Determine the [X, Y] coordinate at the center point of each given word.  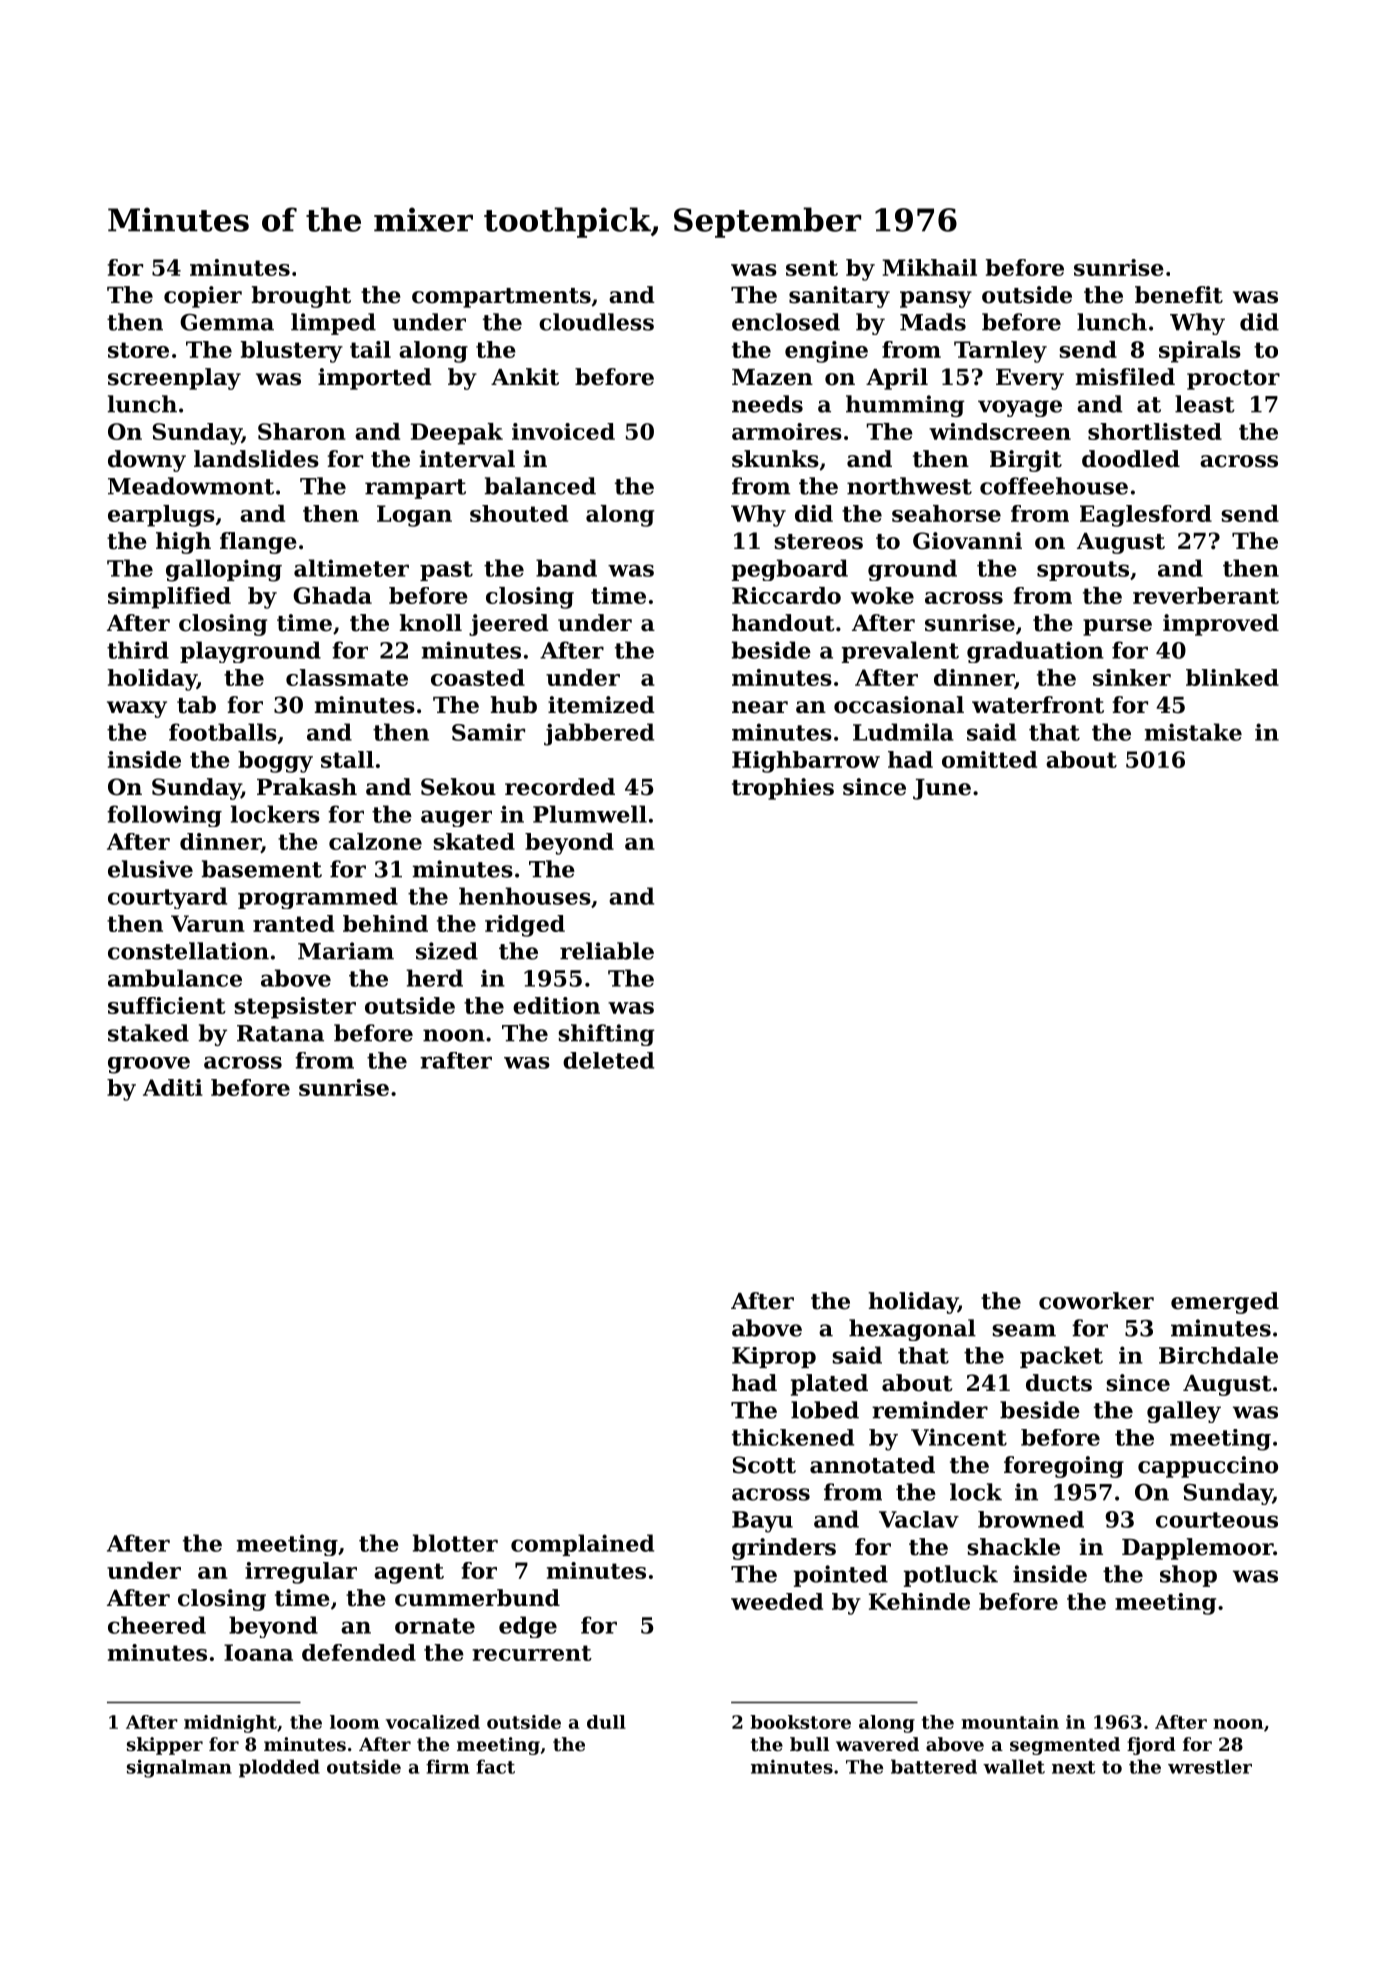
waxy [137, 709]
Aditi [173, 1087]
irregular [301, 1573]
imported [375, 379]
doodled [1131, 459]
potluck [951, 1576]
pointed [841, 1576]
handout [783, 623]
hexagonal [912, 1330]
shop [1188, 1576]
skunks [775, 459]
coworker [1096, 1301]
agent [409, 1573]
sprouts [1083, 571]
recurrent [532, 1653]
